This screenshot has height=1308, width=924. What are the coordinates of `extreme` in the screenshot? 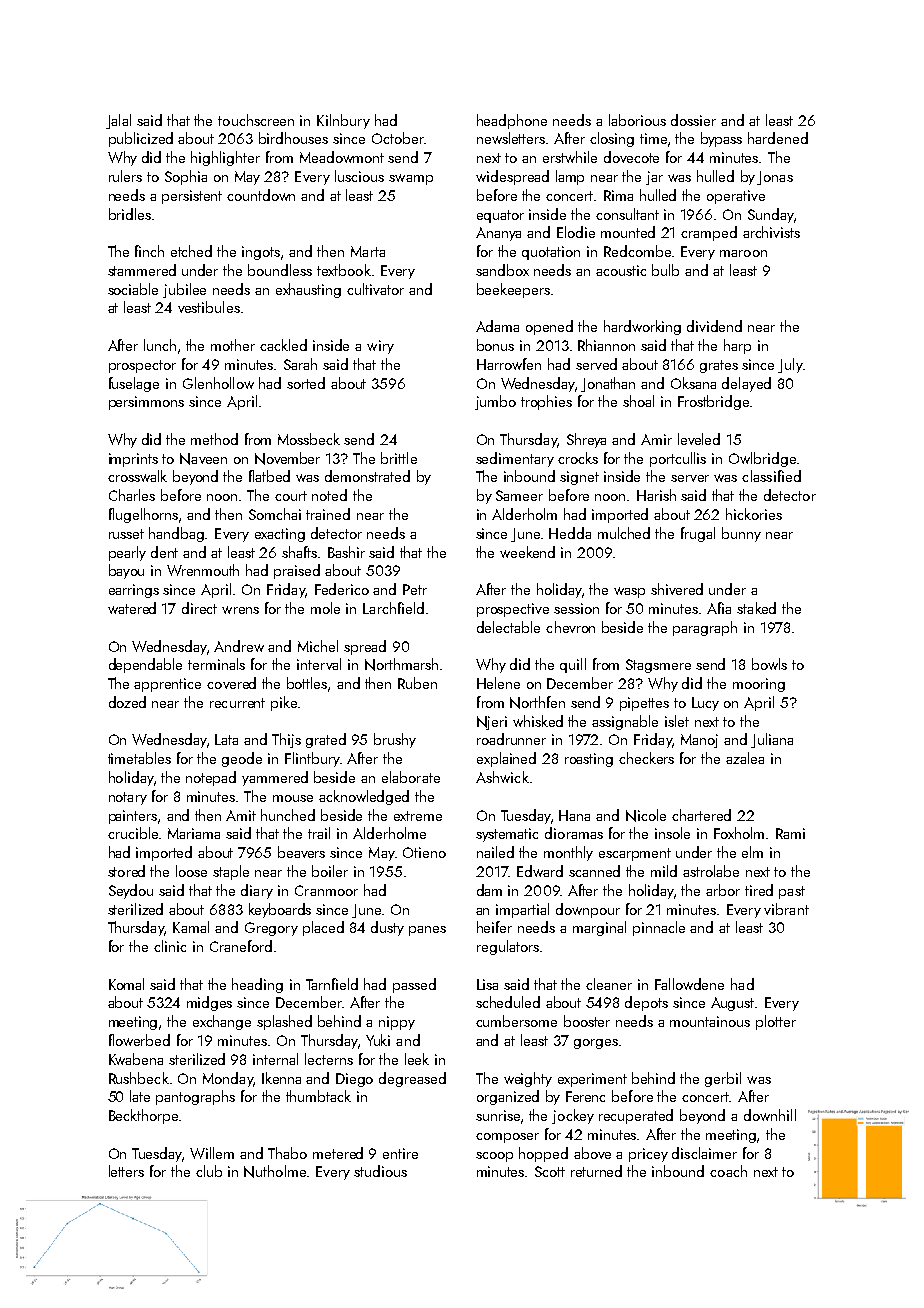 It's located at (418, 816).
